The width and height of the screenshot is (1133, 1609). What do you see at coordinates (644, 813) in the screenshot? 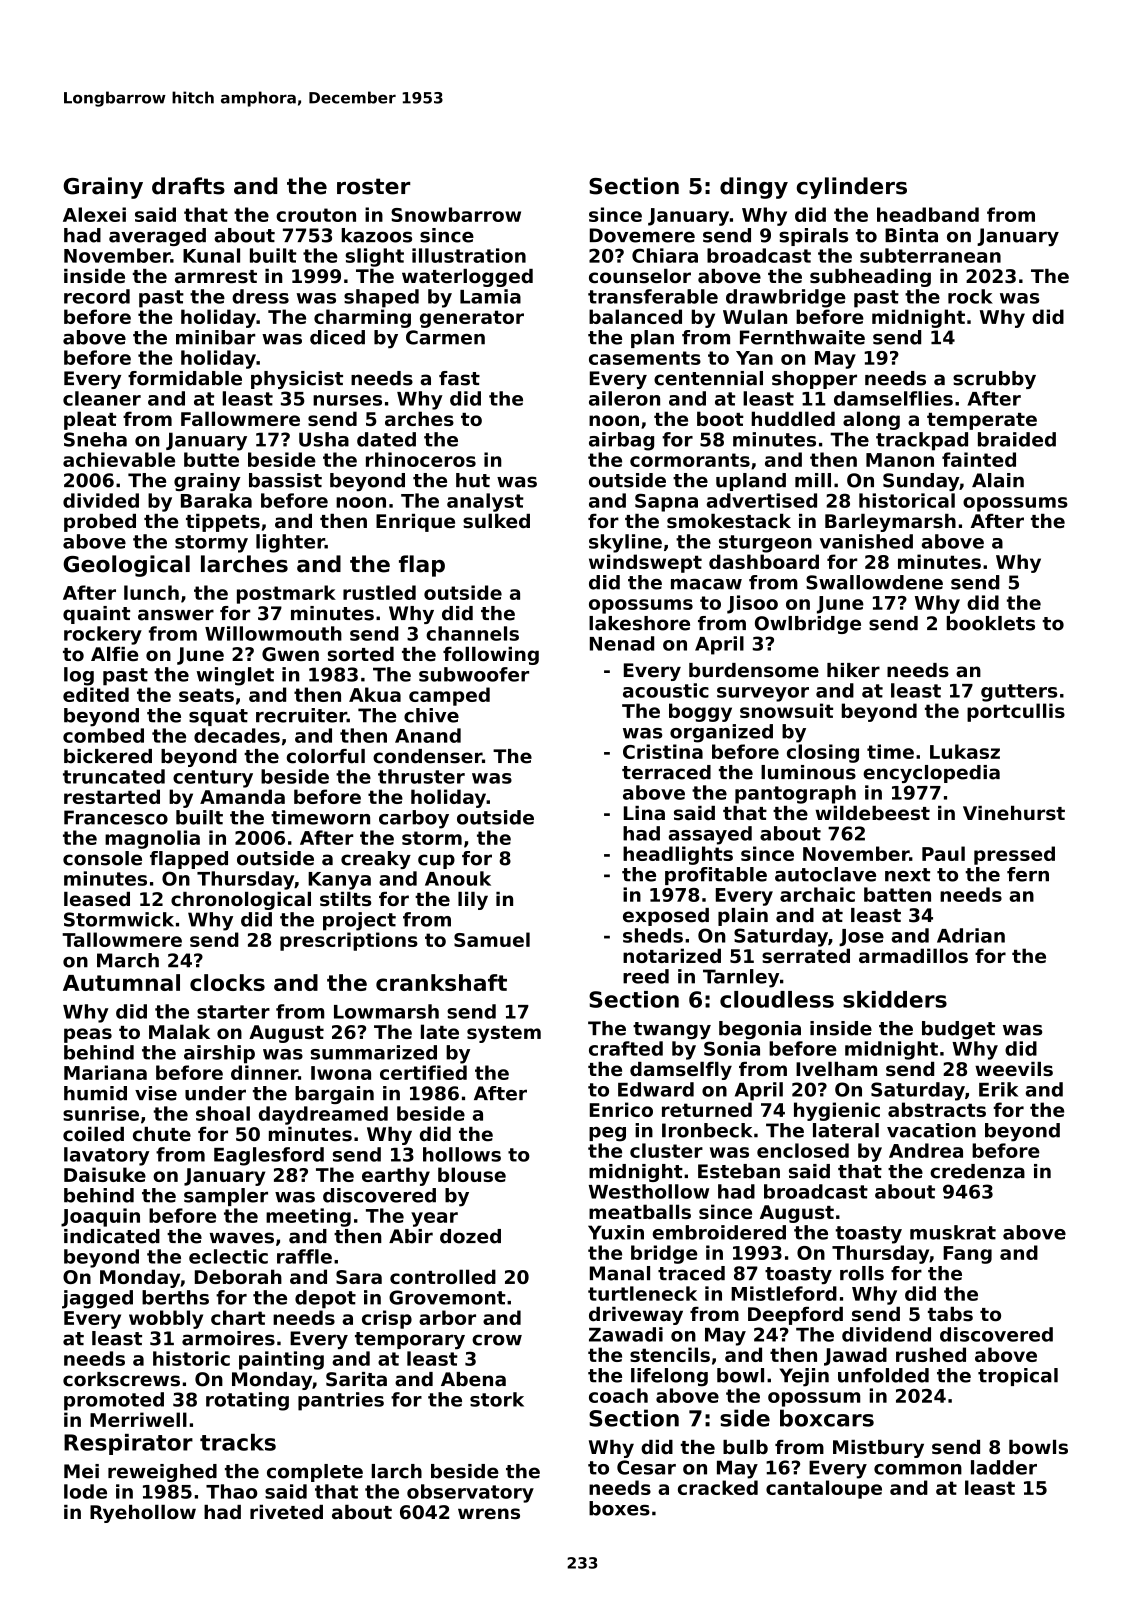
I see `Lina` at bounding box center [644, 813].
